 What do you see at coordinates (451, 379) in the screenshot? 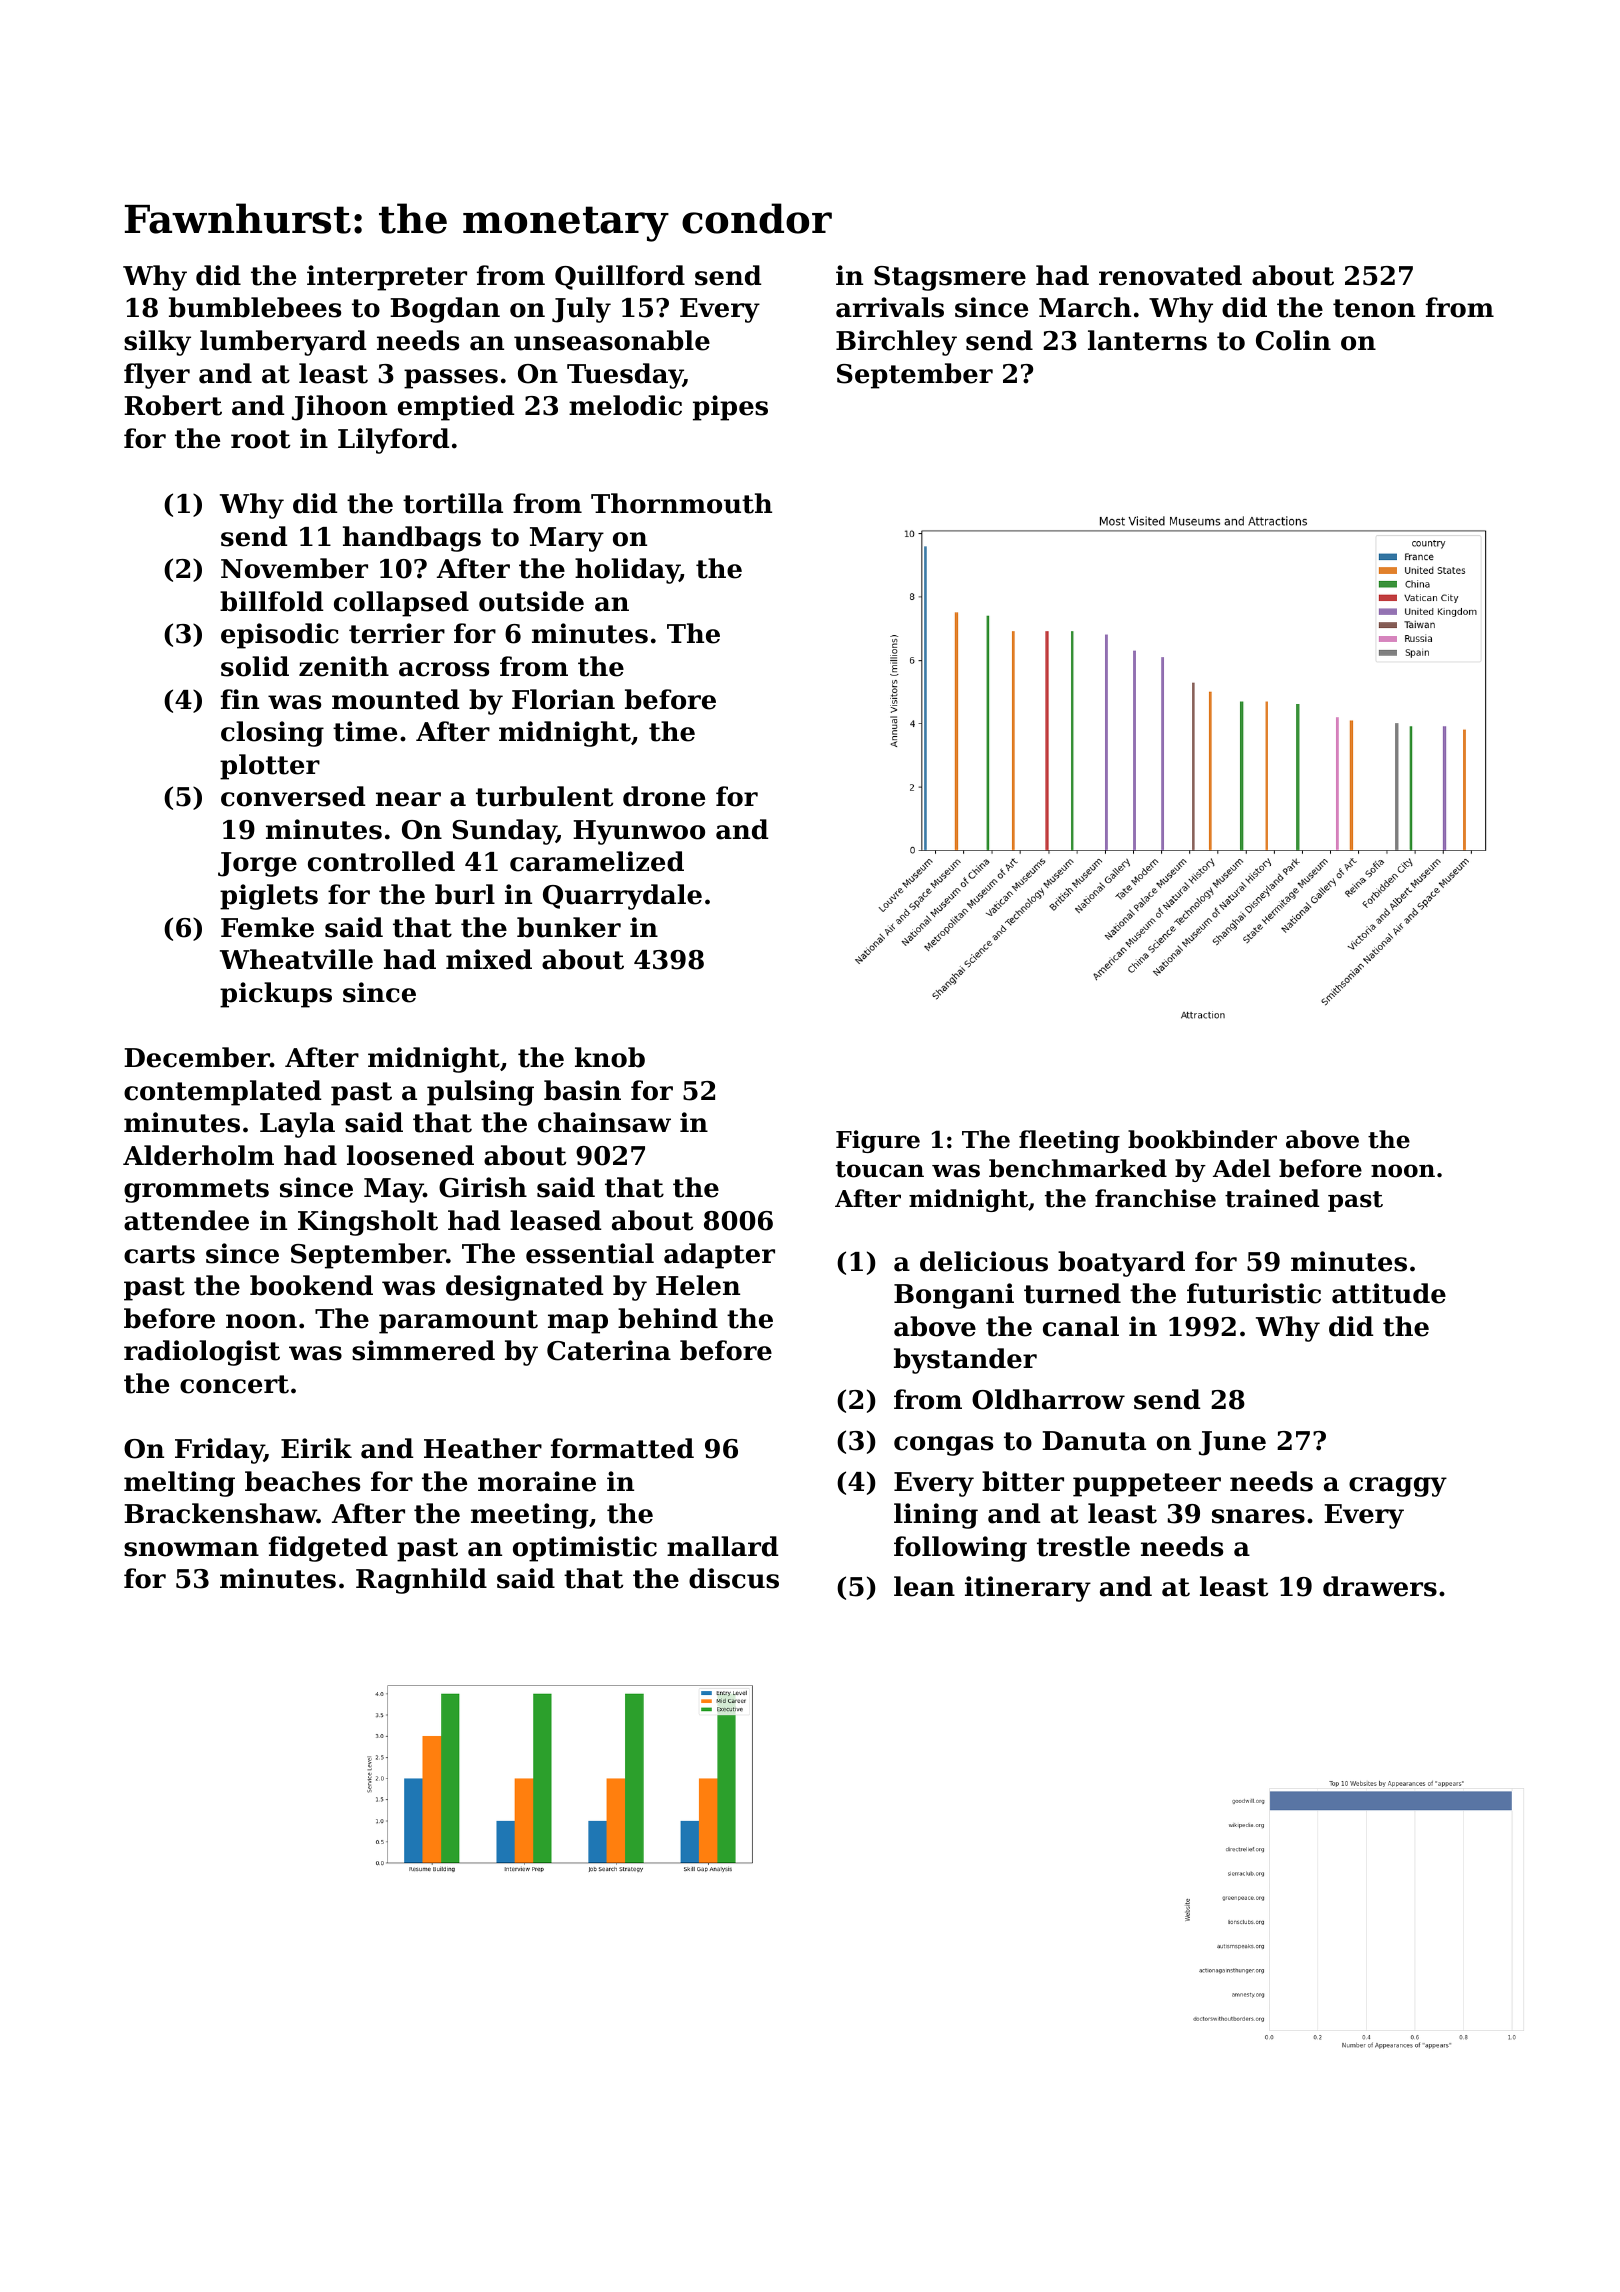
I see `passes` at bounding box center [451, 379].
